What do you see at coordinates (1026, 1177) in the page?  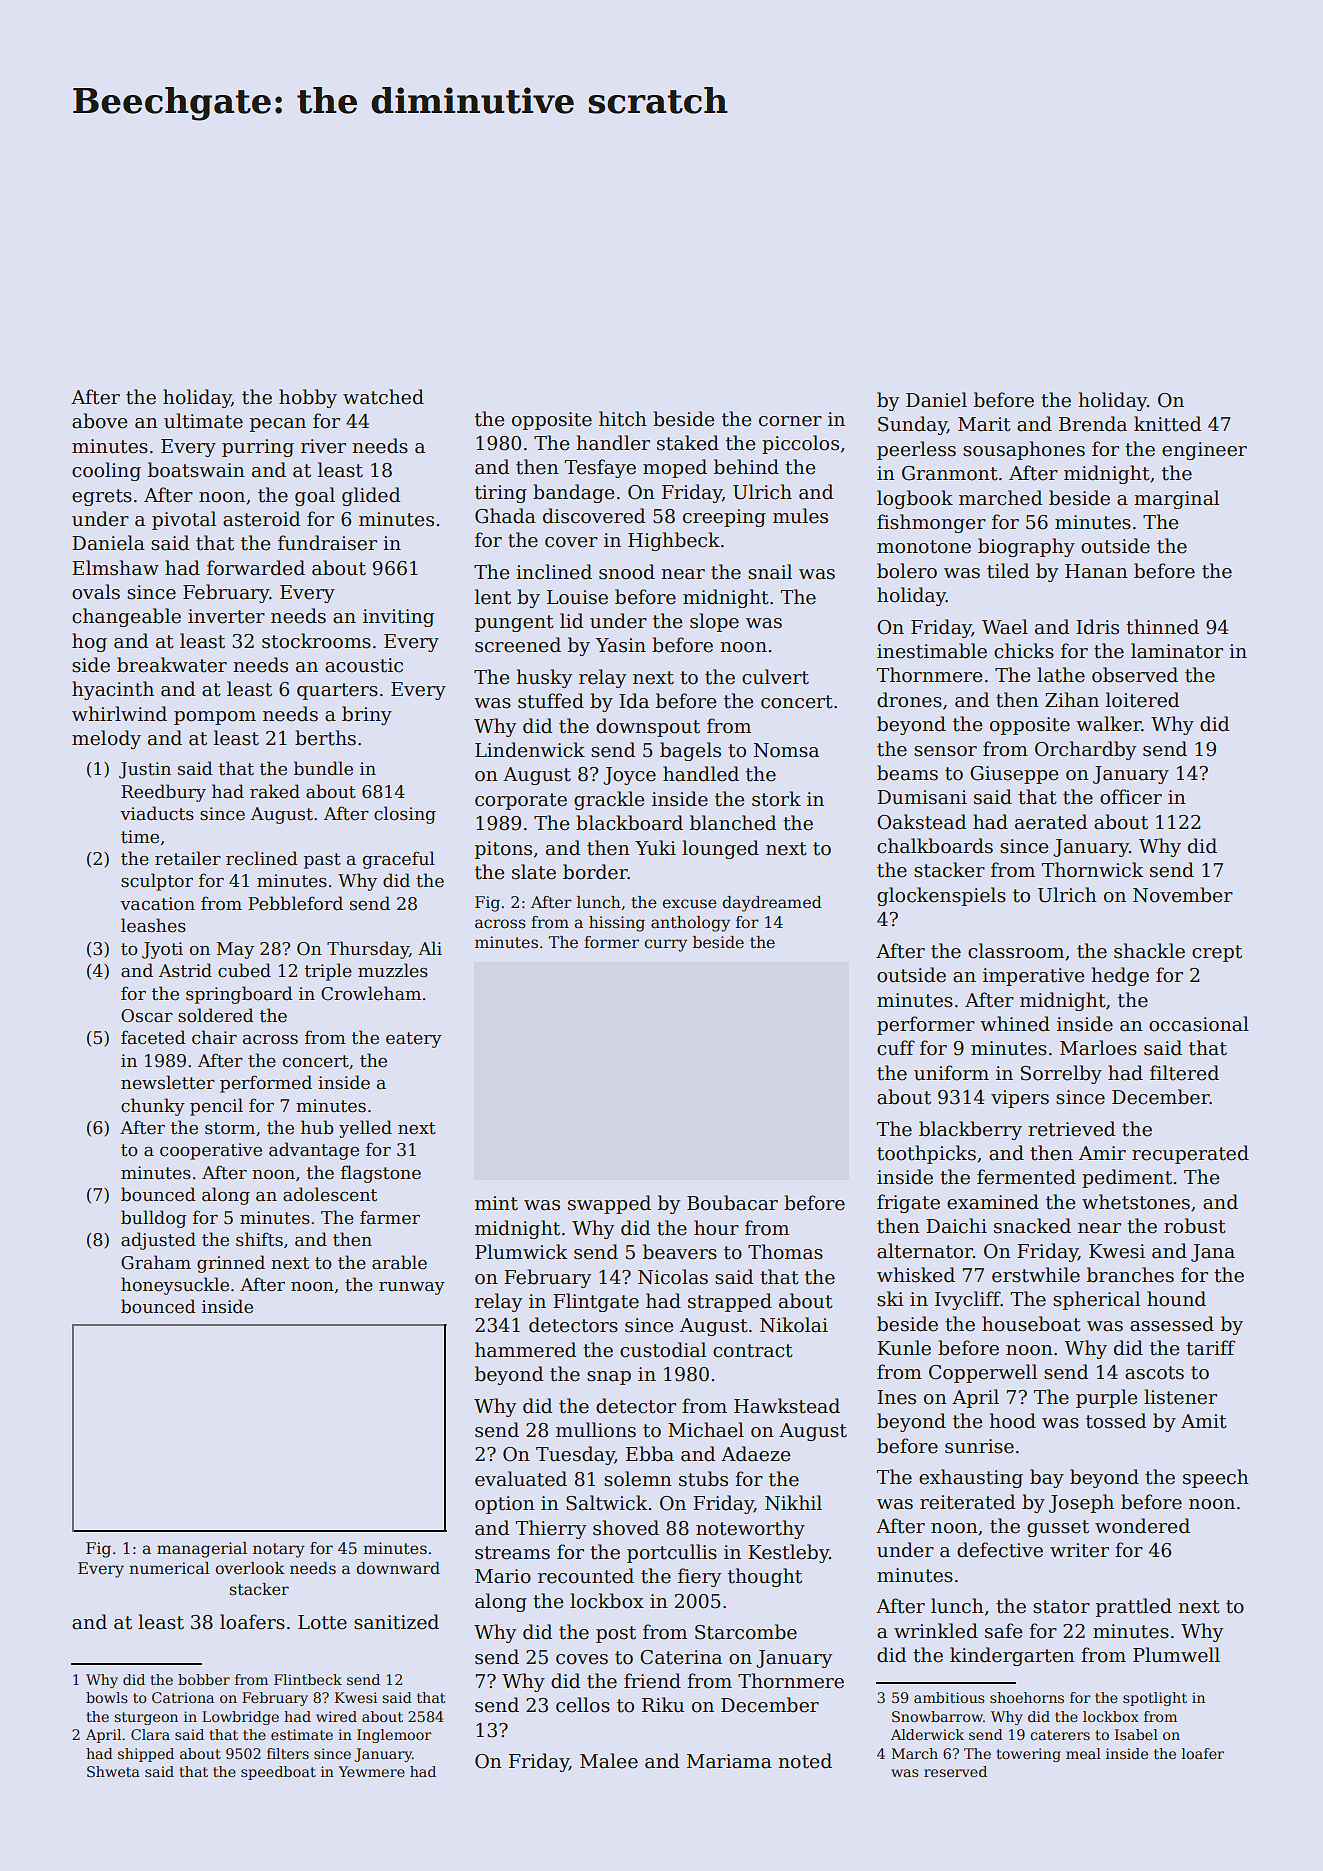 I see `fermented` at bounding box center [1026, 1177].
